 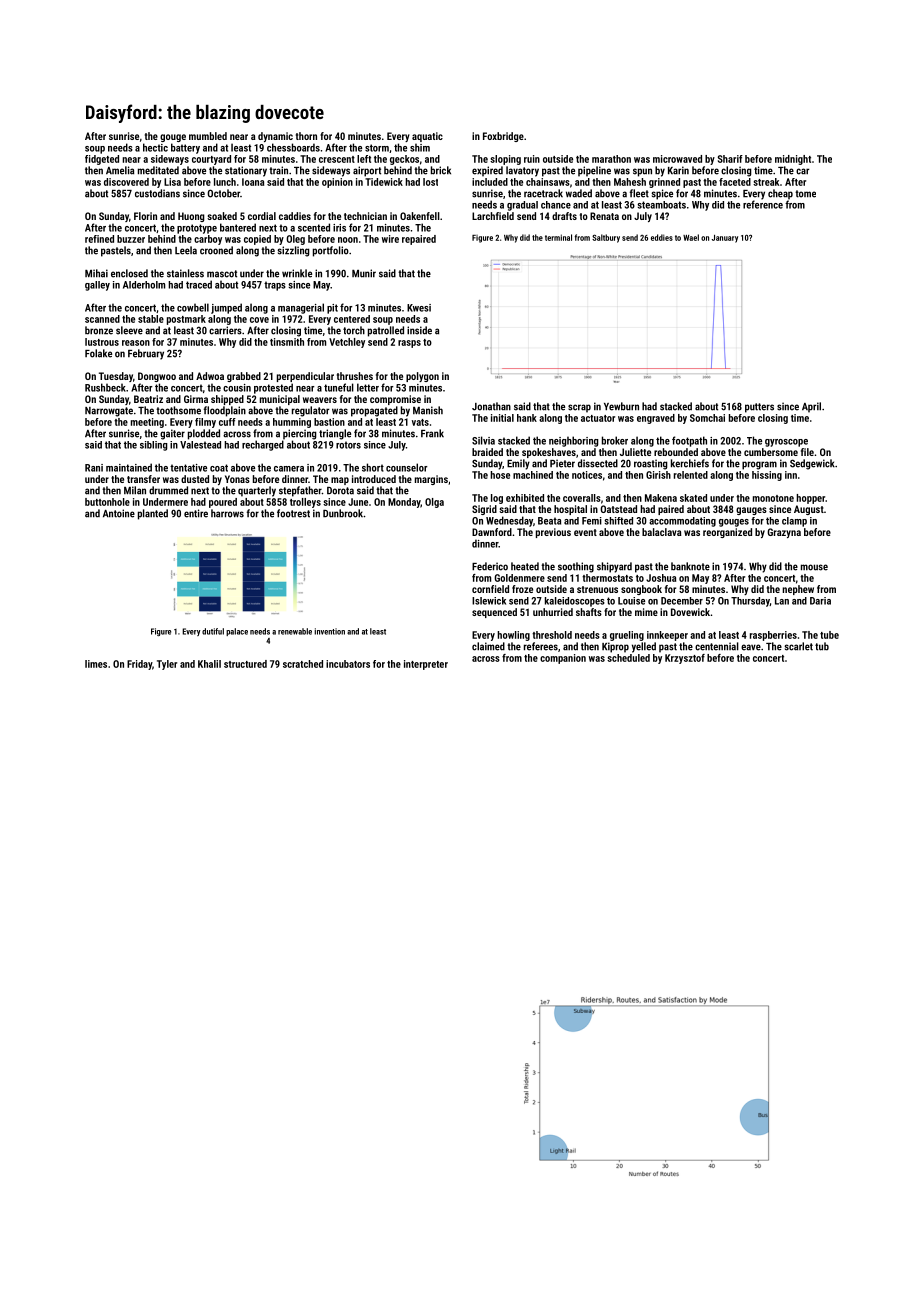 What do you see at coordinates (390, 239) in the document?
I see `wire` at bounding box center [390, 239].
